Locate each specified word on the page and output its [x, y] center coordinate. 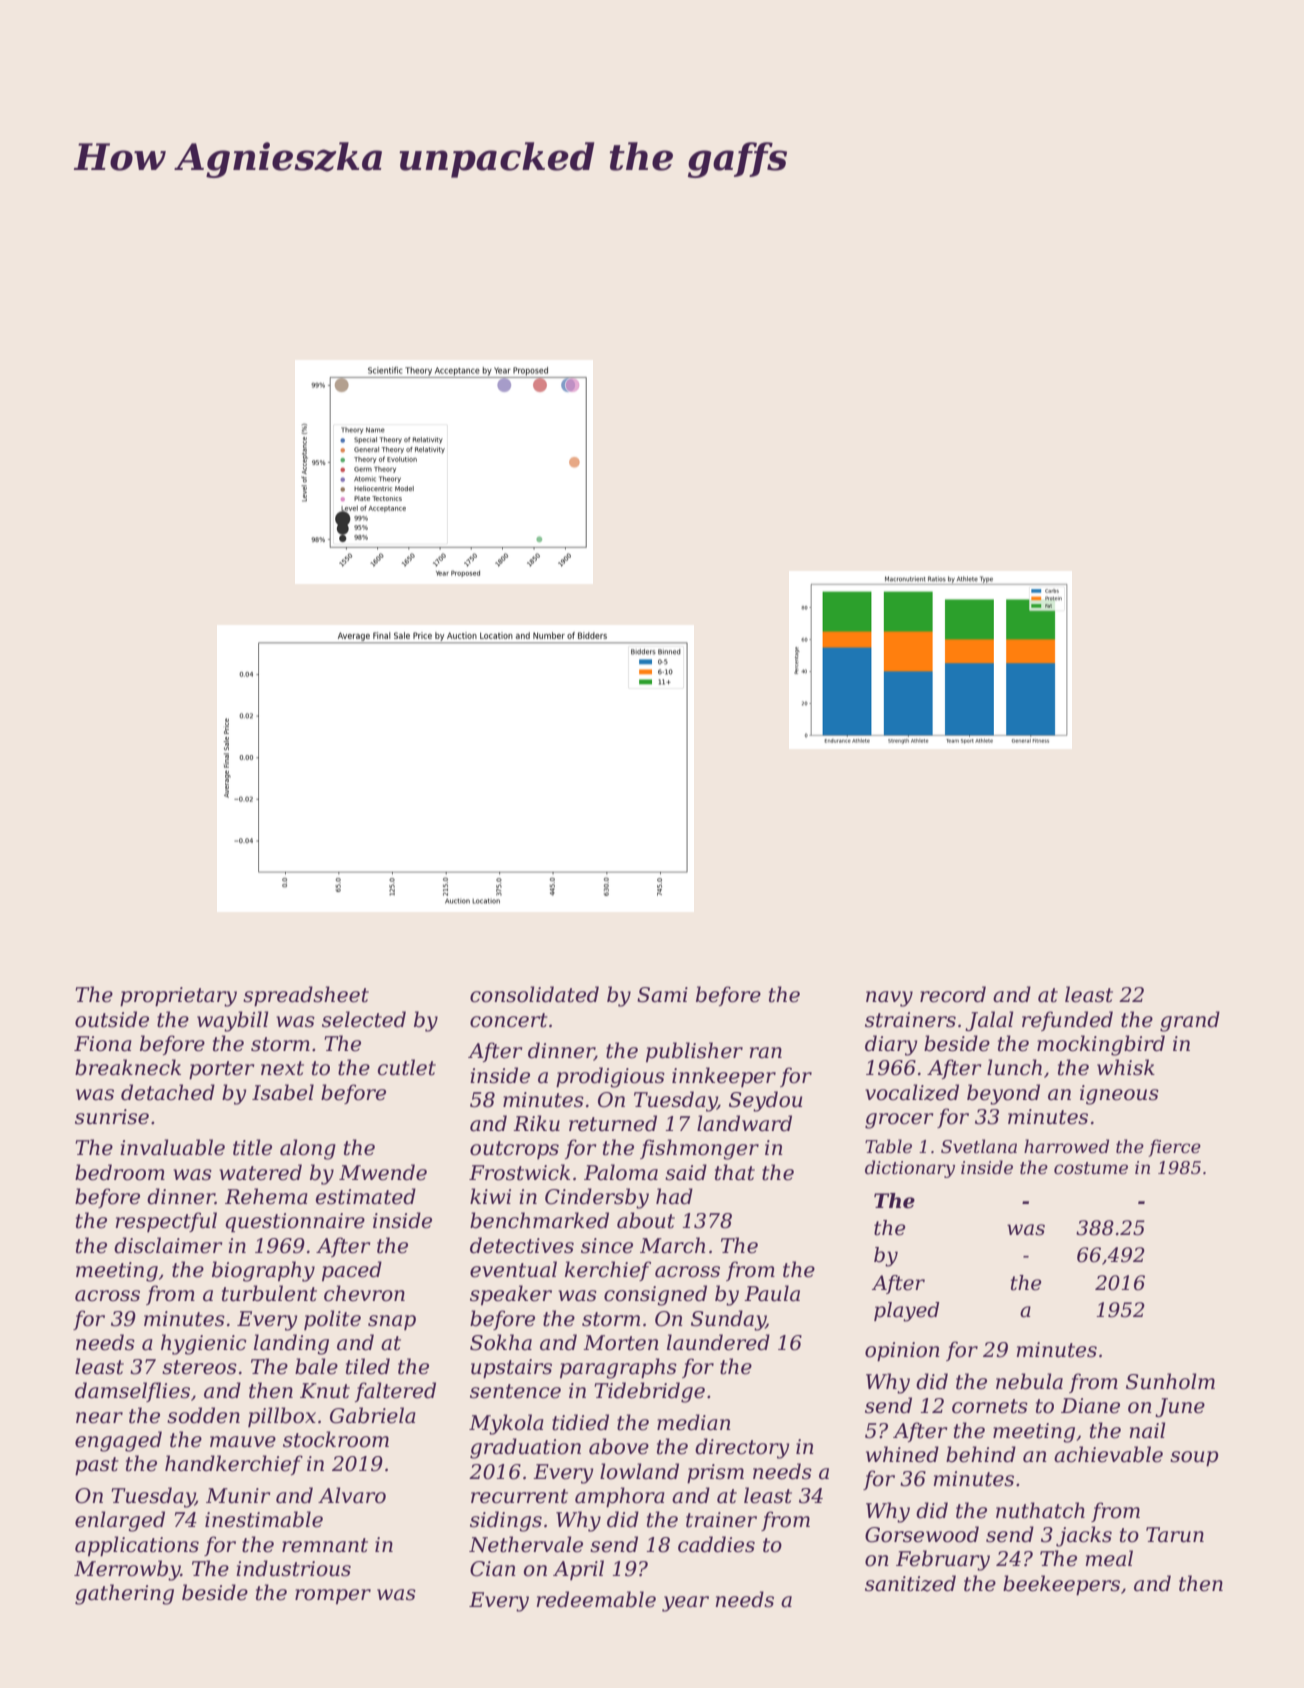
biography [263, 1271]
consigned [655, 1295]
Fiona [103, 1044]
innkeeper [724, 1077]
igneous [1119, 1095]
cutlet [407, 1067]
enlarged [120, 1521]
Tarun [1175, 1535]
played [906, 1312]
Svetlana [979, 1146]
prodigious [610, 1077]
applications [137, 1546]
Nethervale [526, 1544]
